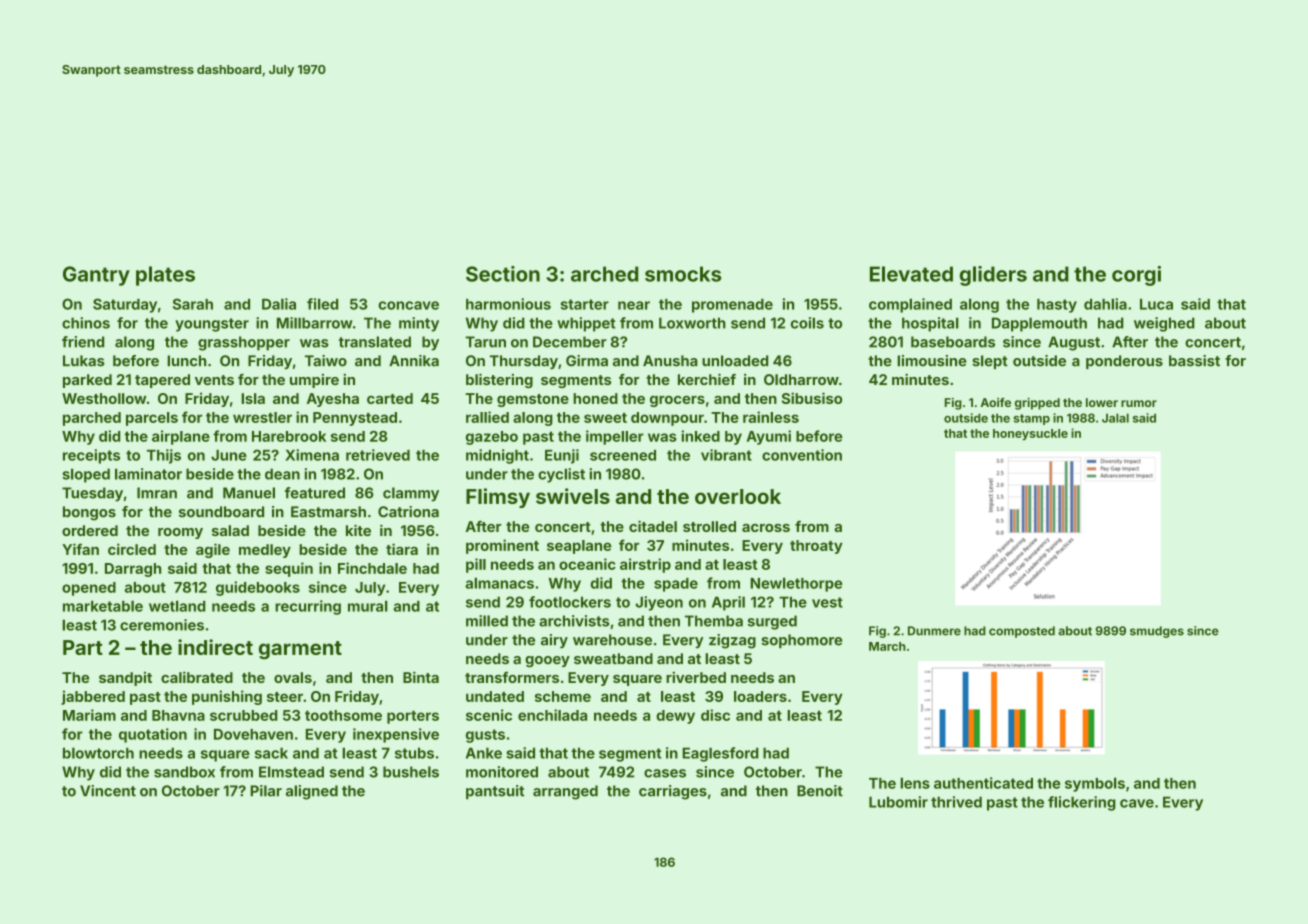 This screenshot has height=924, width=1308. What do you see at coordinates (215, 647) in the screenshot?
I see `indirect` at bounding box center [215, 647].
